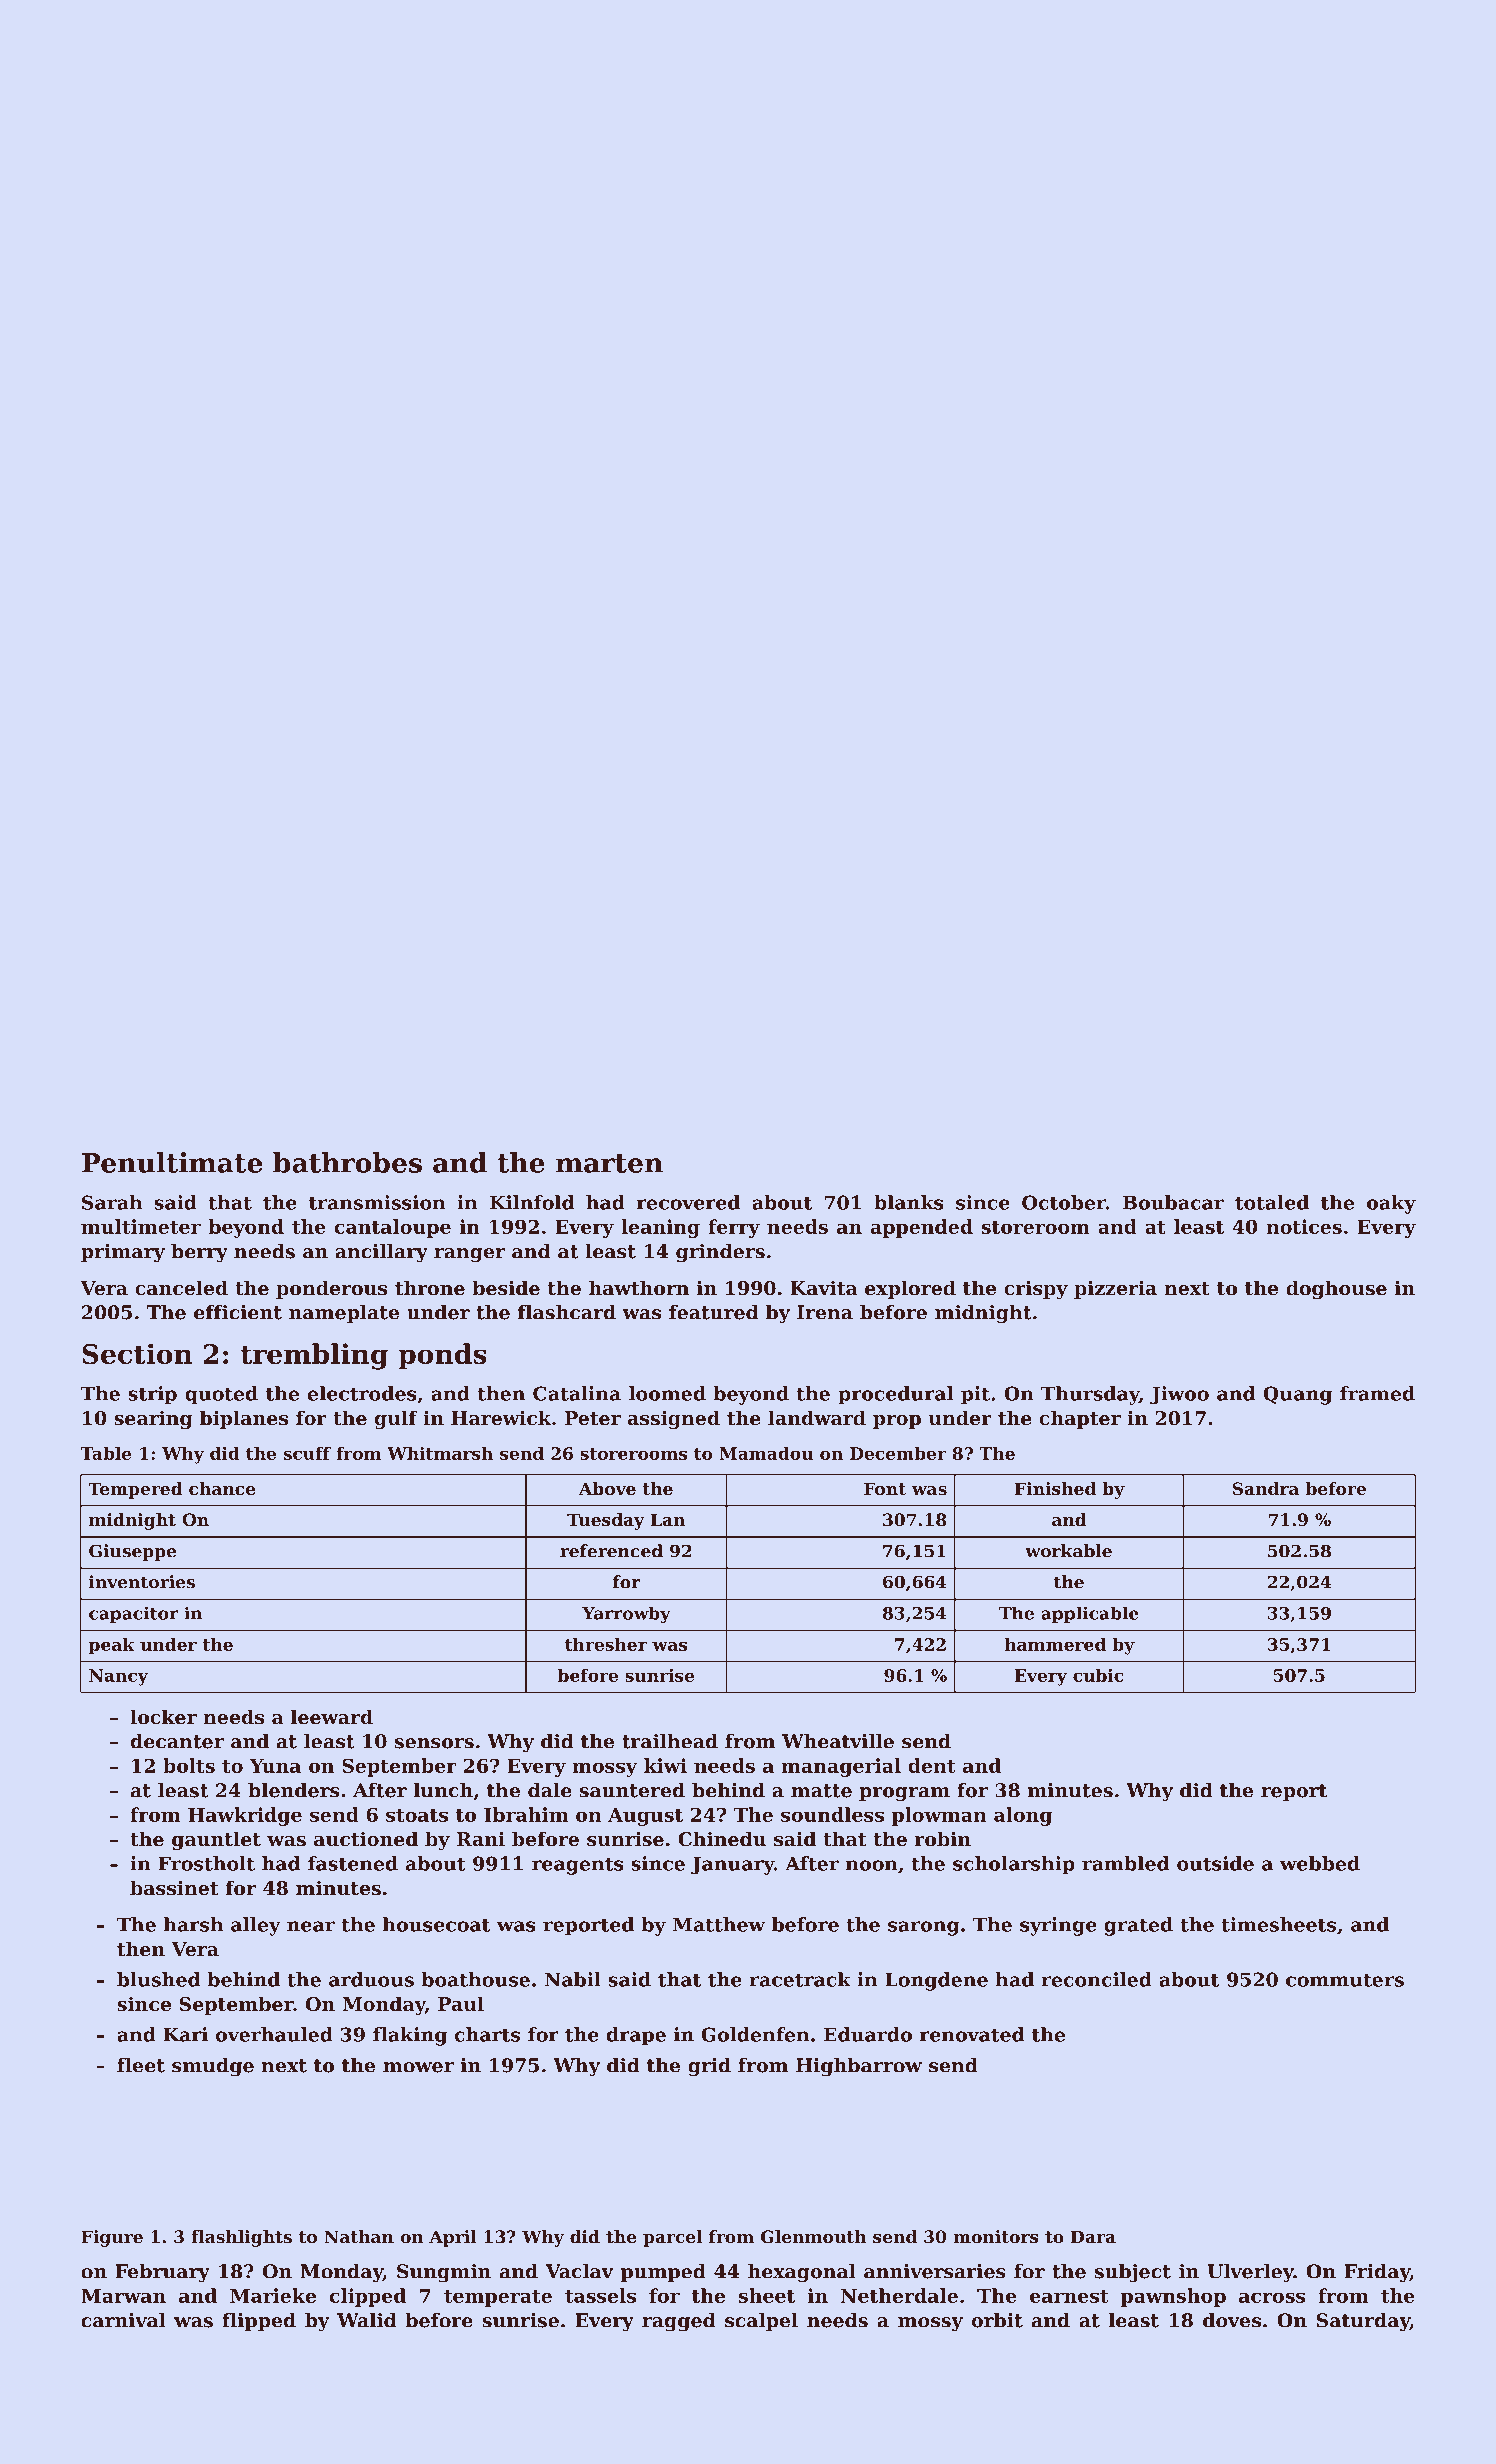 The width and height of the screenshot is (1496, 2464). What do you see at coordinates (123, 1253) in the screenshot?
I see `primary` at bounding box center [123, 1253].
